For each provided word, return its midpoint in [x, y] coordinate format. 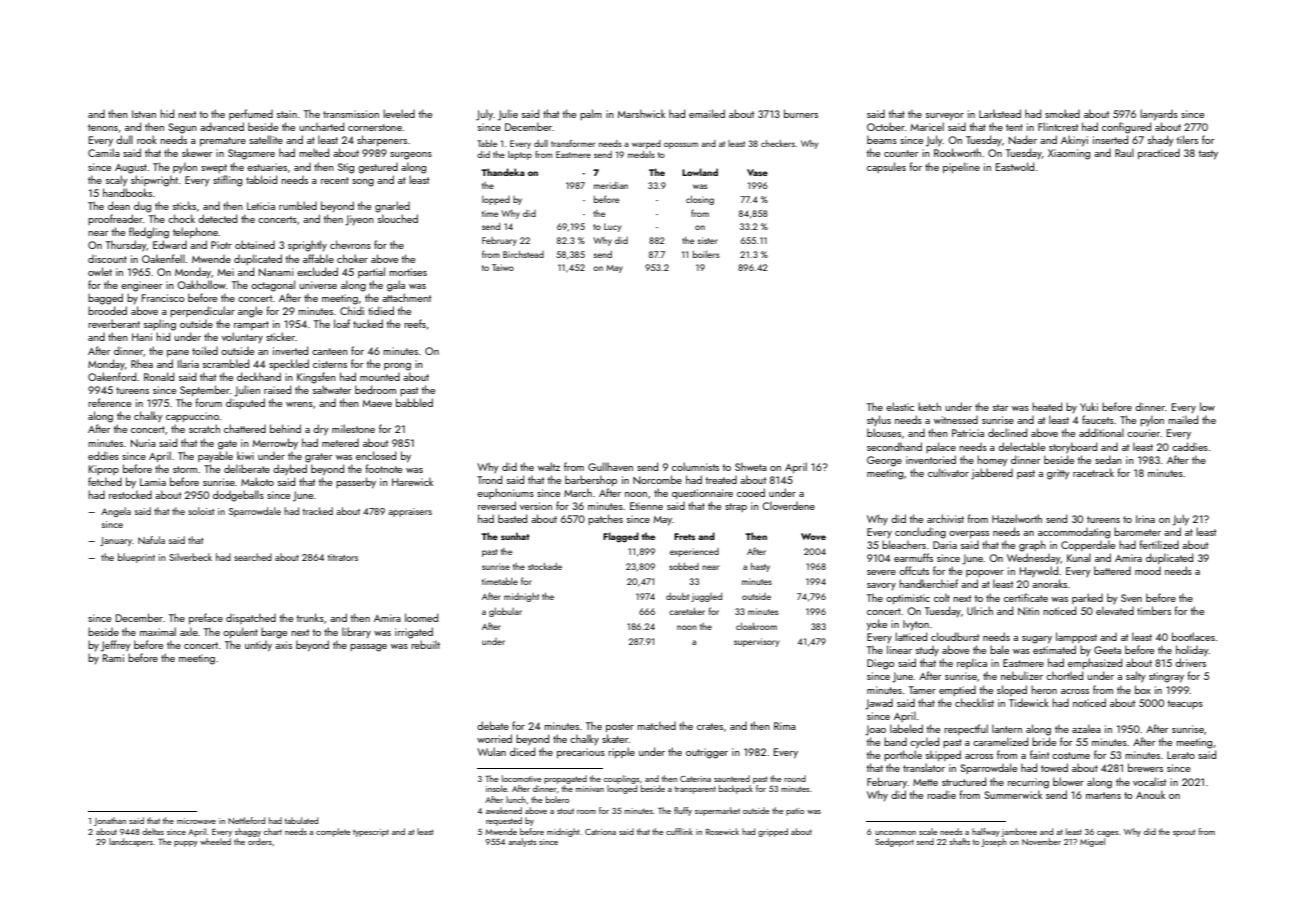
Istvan [144, 114]
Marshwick [641, 113]
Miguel [1092, 842]
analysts [522, 842]
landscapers [131, 842]
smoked [1062, 113]
